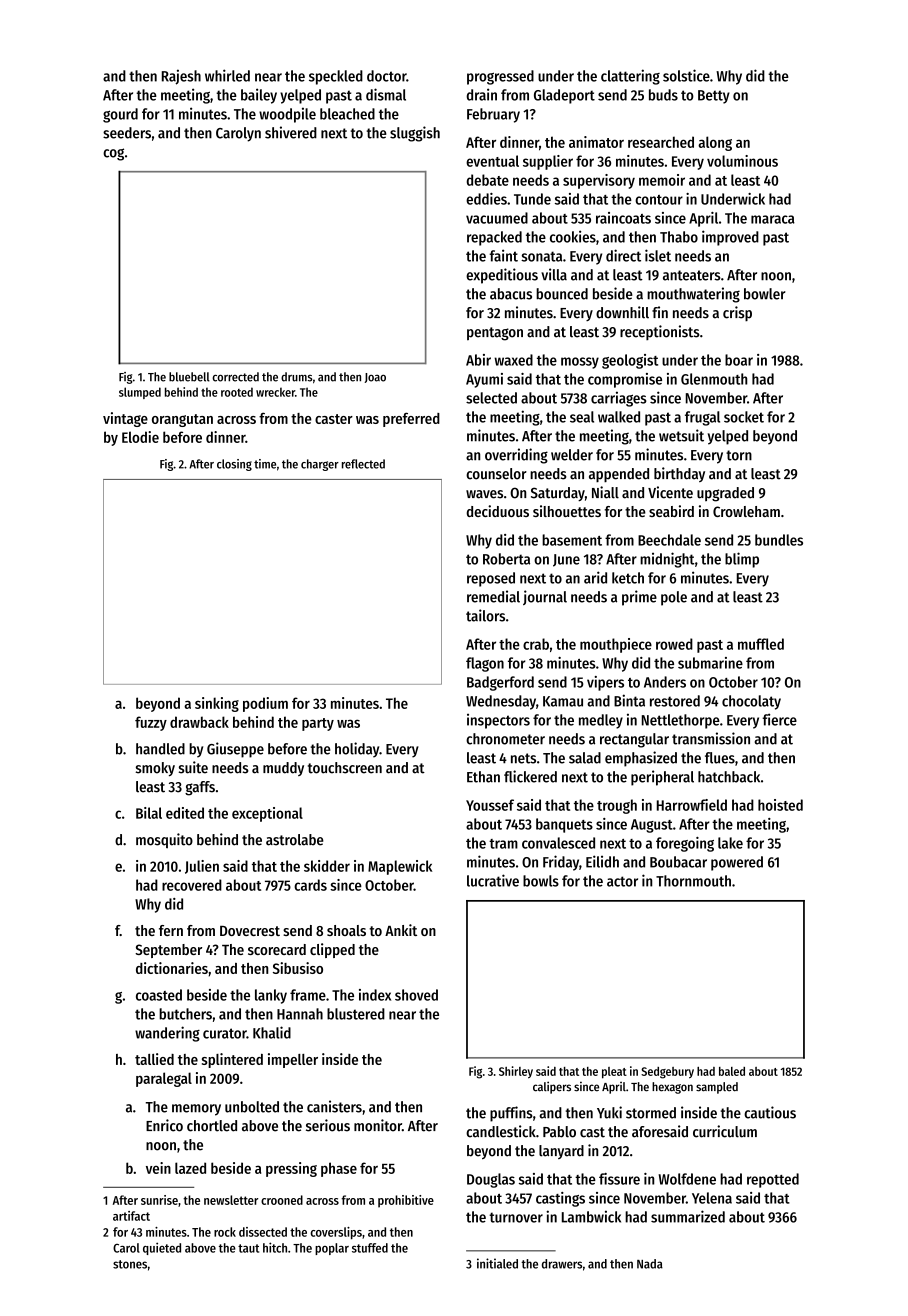  What do you see at coordinates (742, 161) in the screenshot?
I see `voluminous` at bounding box center [742, 161].
